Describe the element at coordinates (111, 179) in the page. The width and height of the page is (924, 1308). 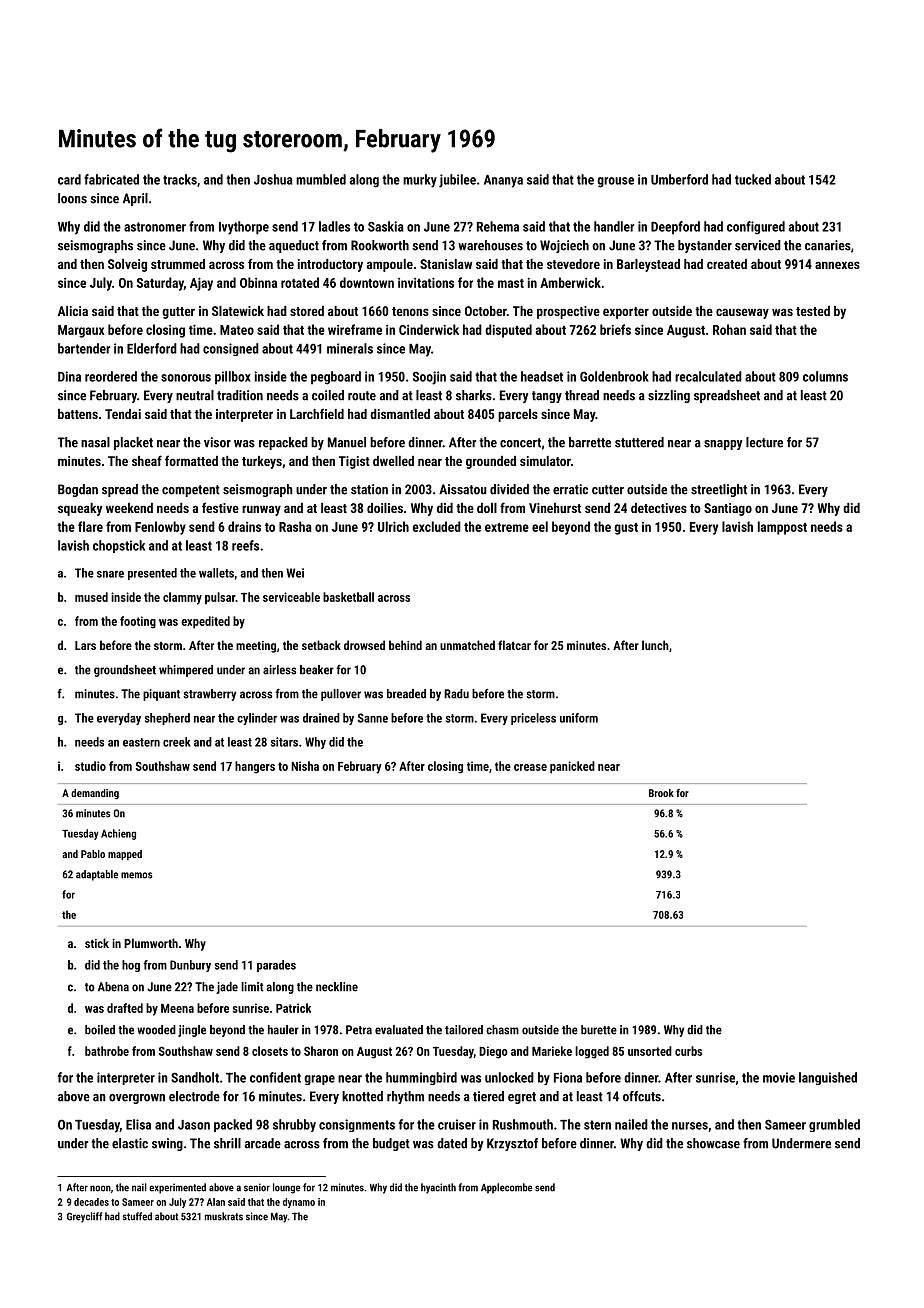
I see `fabricated` at that location.
